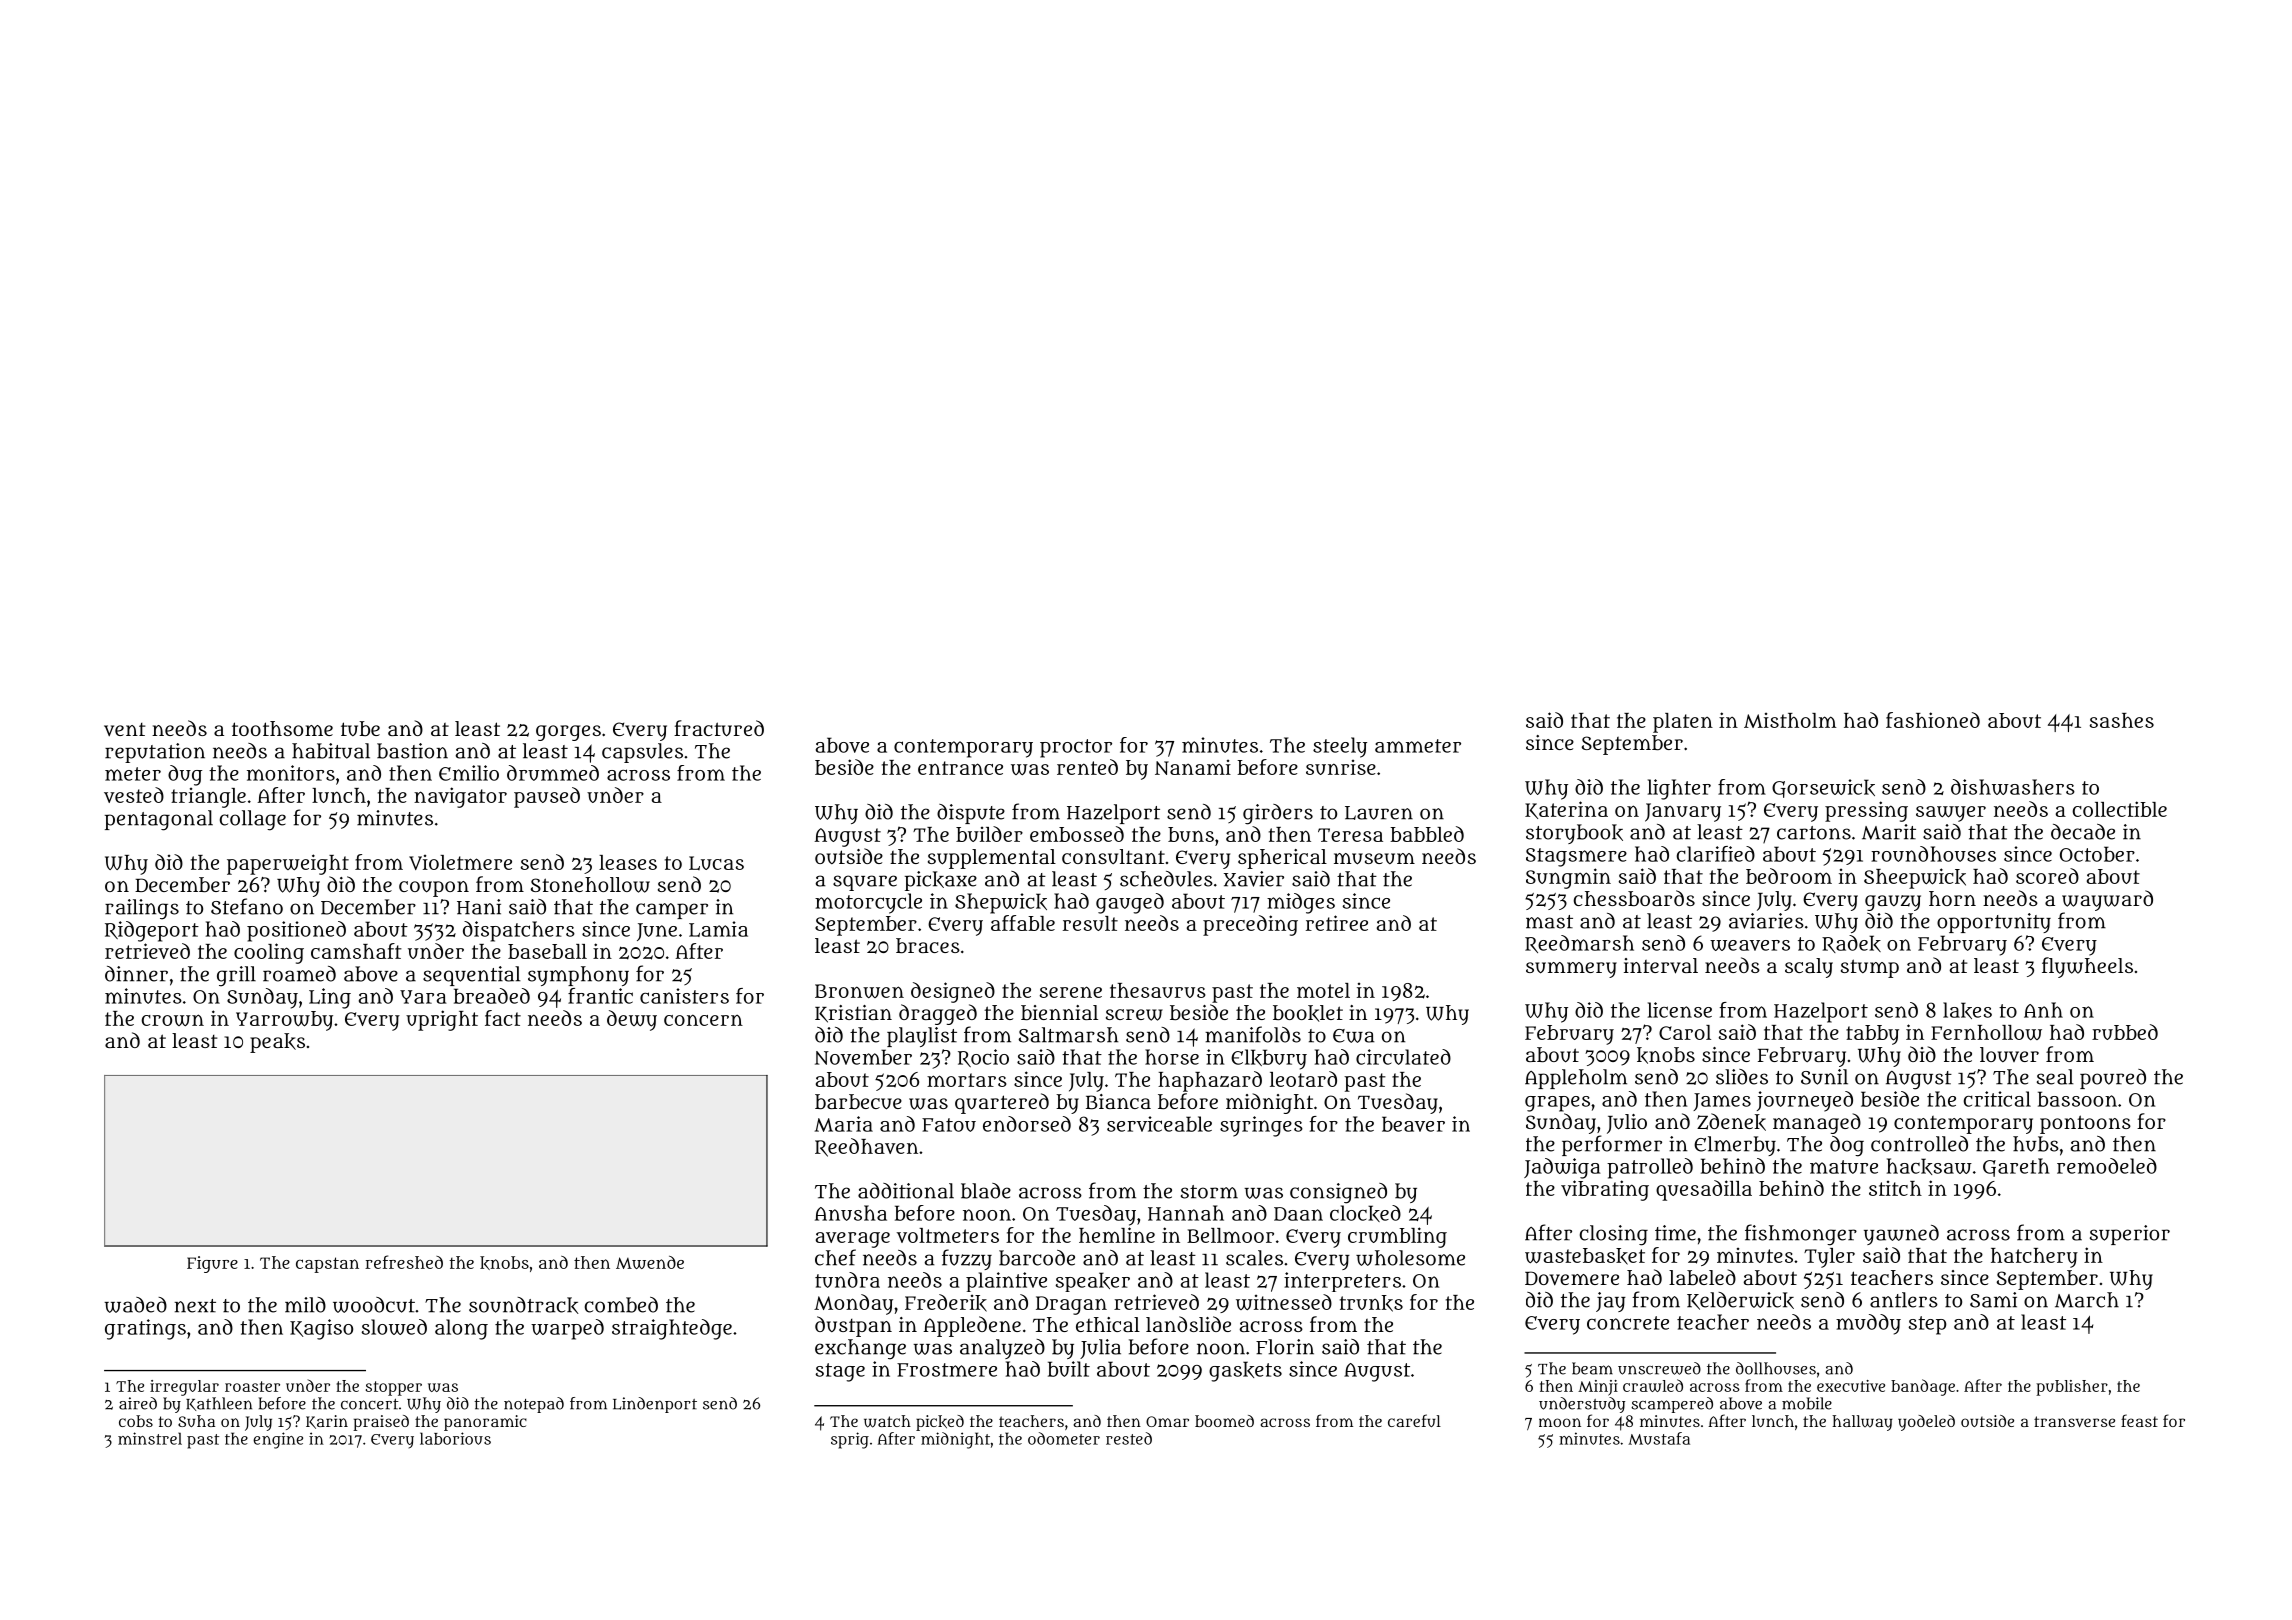 The height and width of the page is (1620, 2292). Describe the element at coordinates (1001, 903) in the page. I see `Shepwick` at that location.
